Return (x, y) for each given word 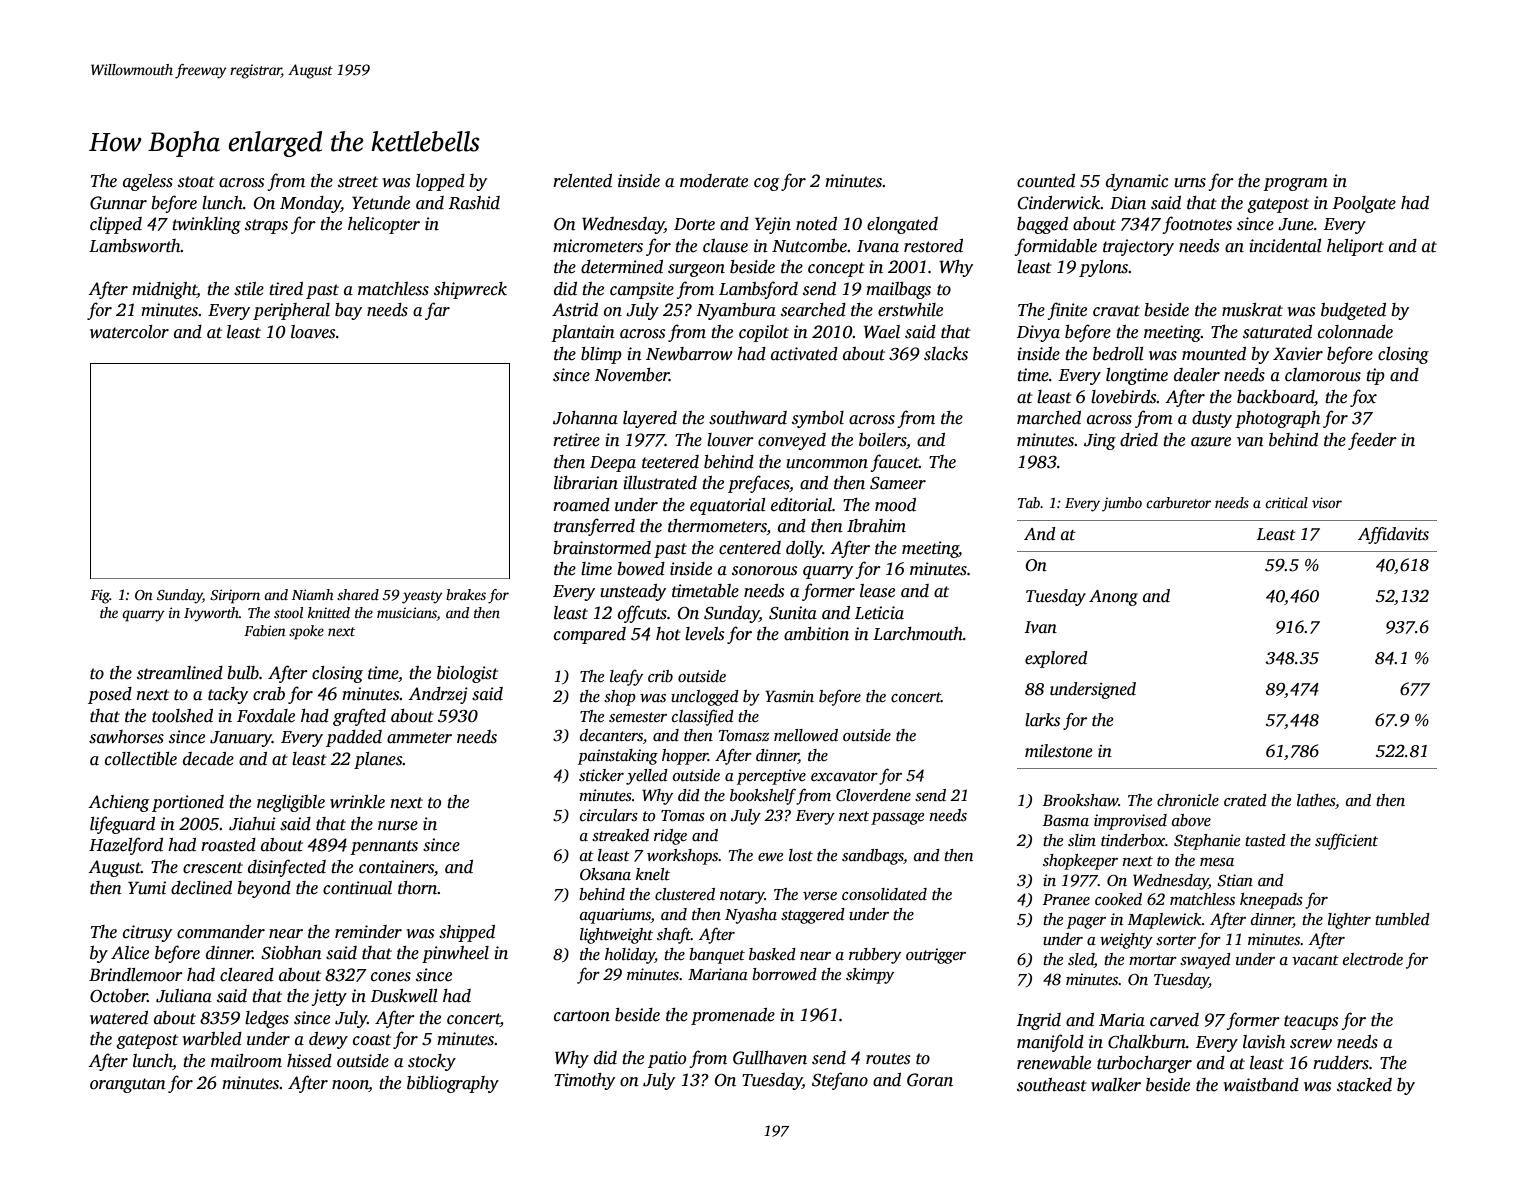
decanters (611, 735)
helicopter (384, 225)
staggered (813, 916)
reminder (368, 932)
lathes (1316, 800)
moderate (714, 181)
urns (1190, 183)
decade (208, 759)
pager (1086, 923)
